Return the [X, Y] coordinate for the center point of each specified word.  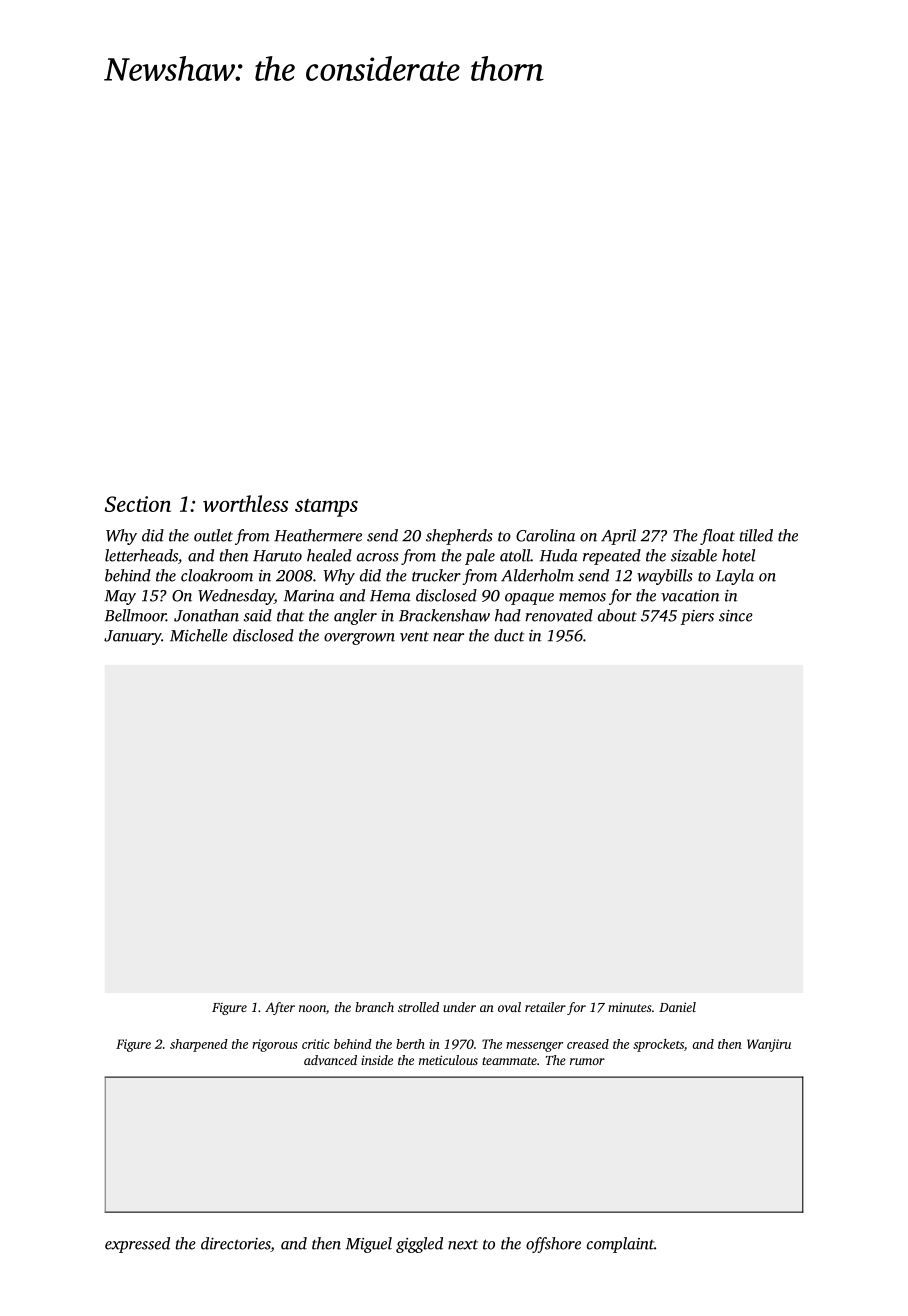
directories [236, 1244]
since [736, 616]
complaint [620, 1245]
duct [509, 635]
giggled [419, 1245]
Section [137, 504]
